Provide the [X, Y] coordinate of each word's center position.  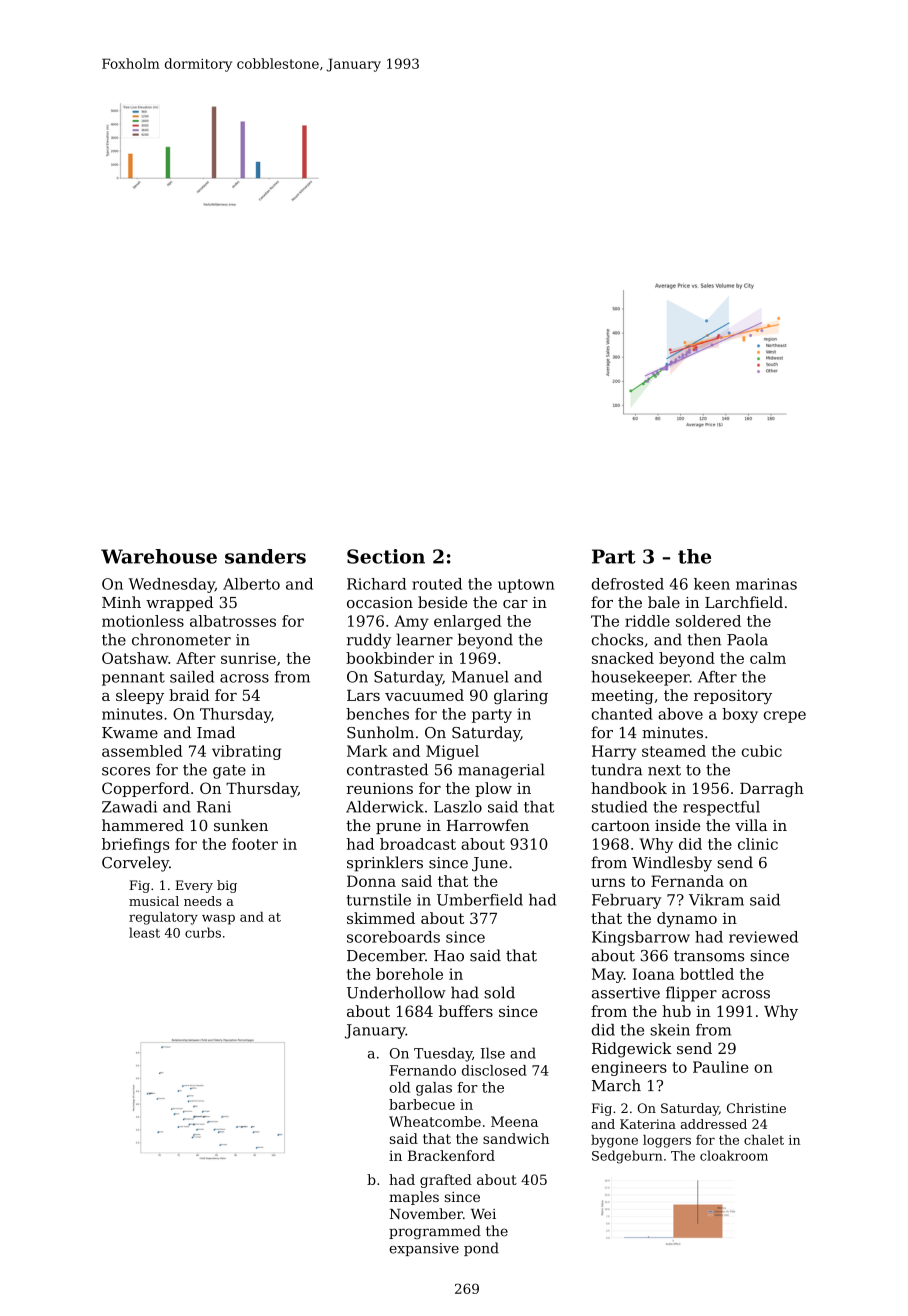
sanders [265, 556]
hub [676, 1011]
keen [712, 584]
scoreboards [393, 937]
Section [386, 556]
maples [414, 1198]
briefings [135, 845]
